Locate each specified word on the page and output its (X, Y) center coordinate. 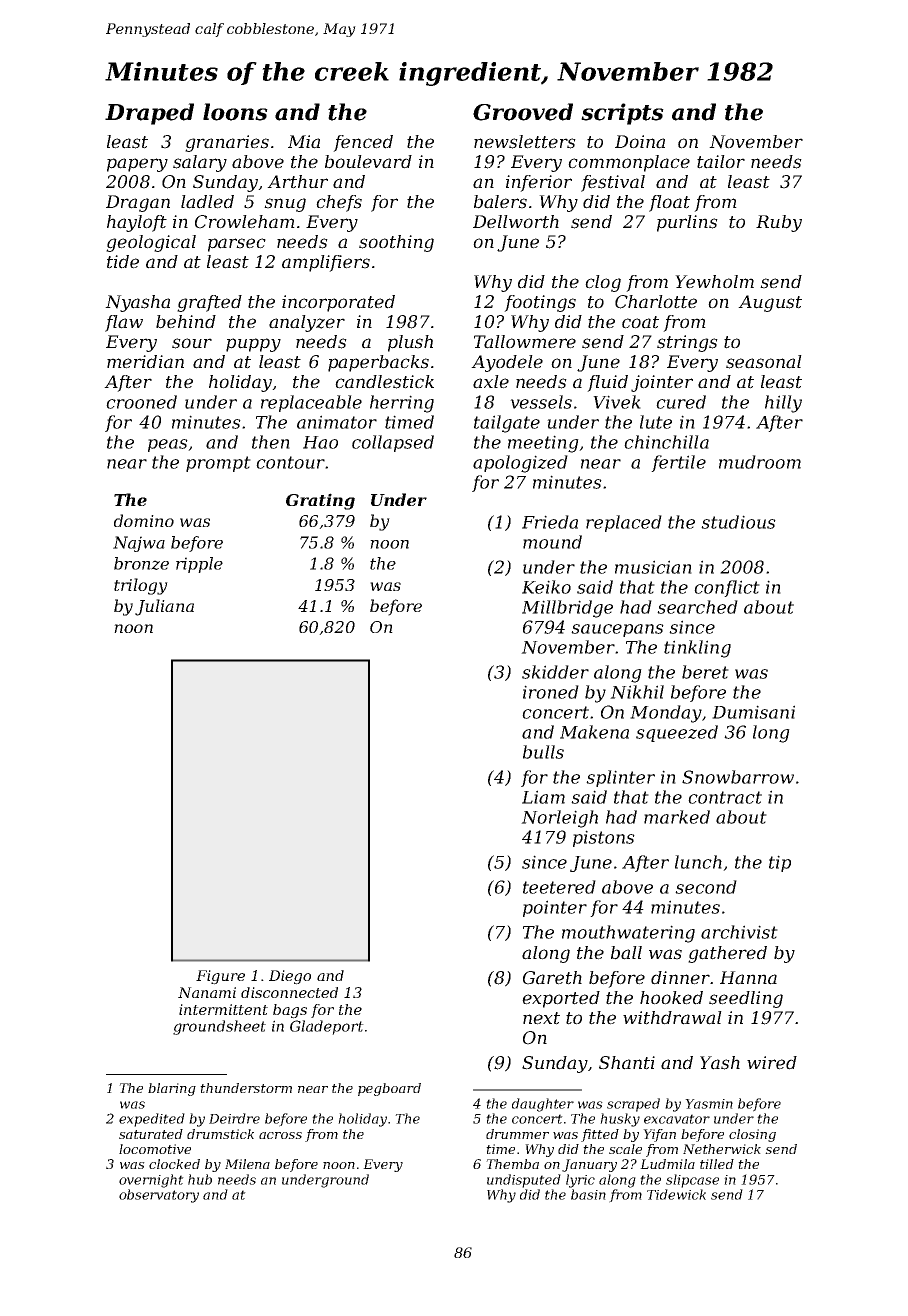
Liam (543, 797)
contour (290, 462)
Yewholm (714, 282)
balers (500, 202)
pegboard (389, 1089)
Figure (220, 977)
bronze (141, 563)
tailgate (507, 424)
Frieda (550, 522)
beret (705, 672)
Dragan (138, 203)
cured (681, 402)
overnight (151, 1181)
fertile (678, 463)
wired (772, 1063)
